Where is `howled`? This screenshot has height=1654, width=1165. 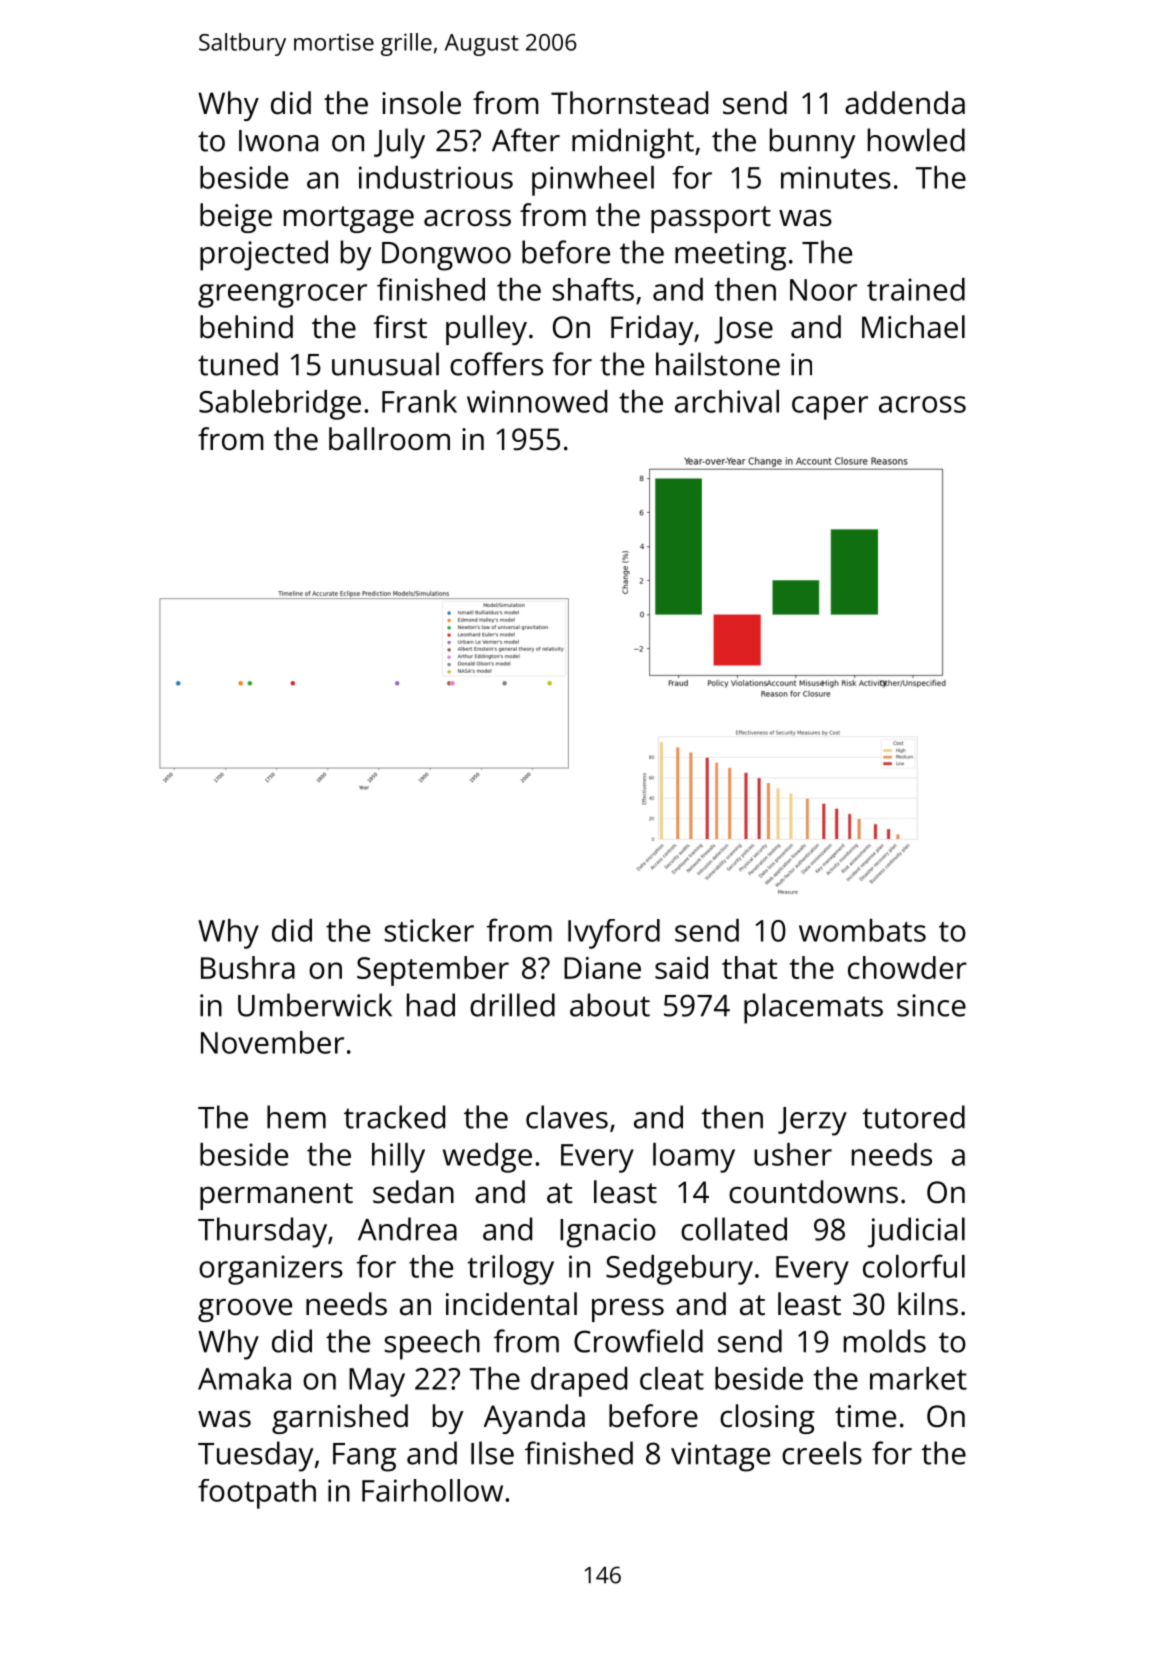
howled is located at coordinates (916, 140).
